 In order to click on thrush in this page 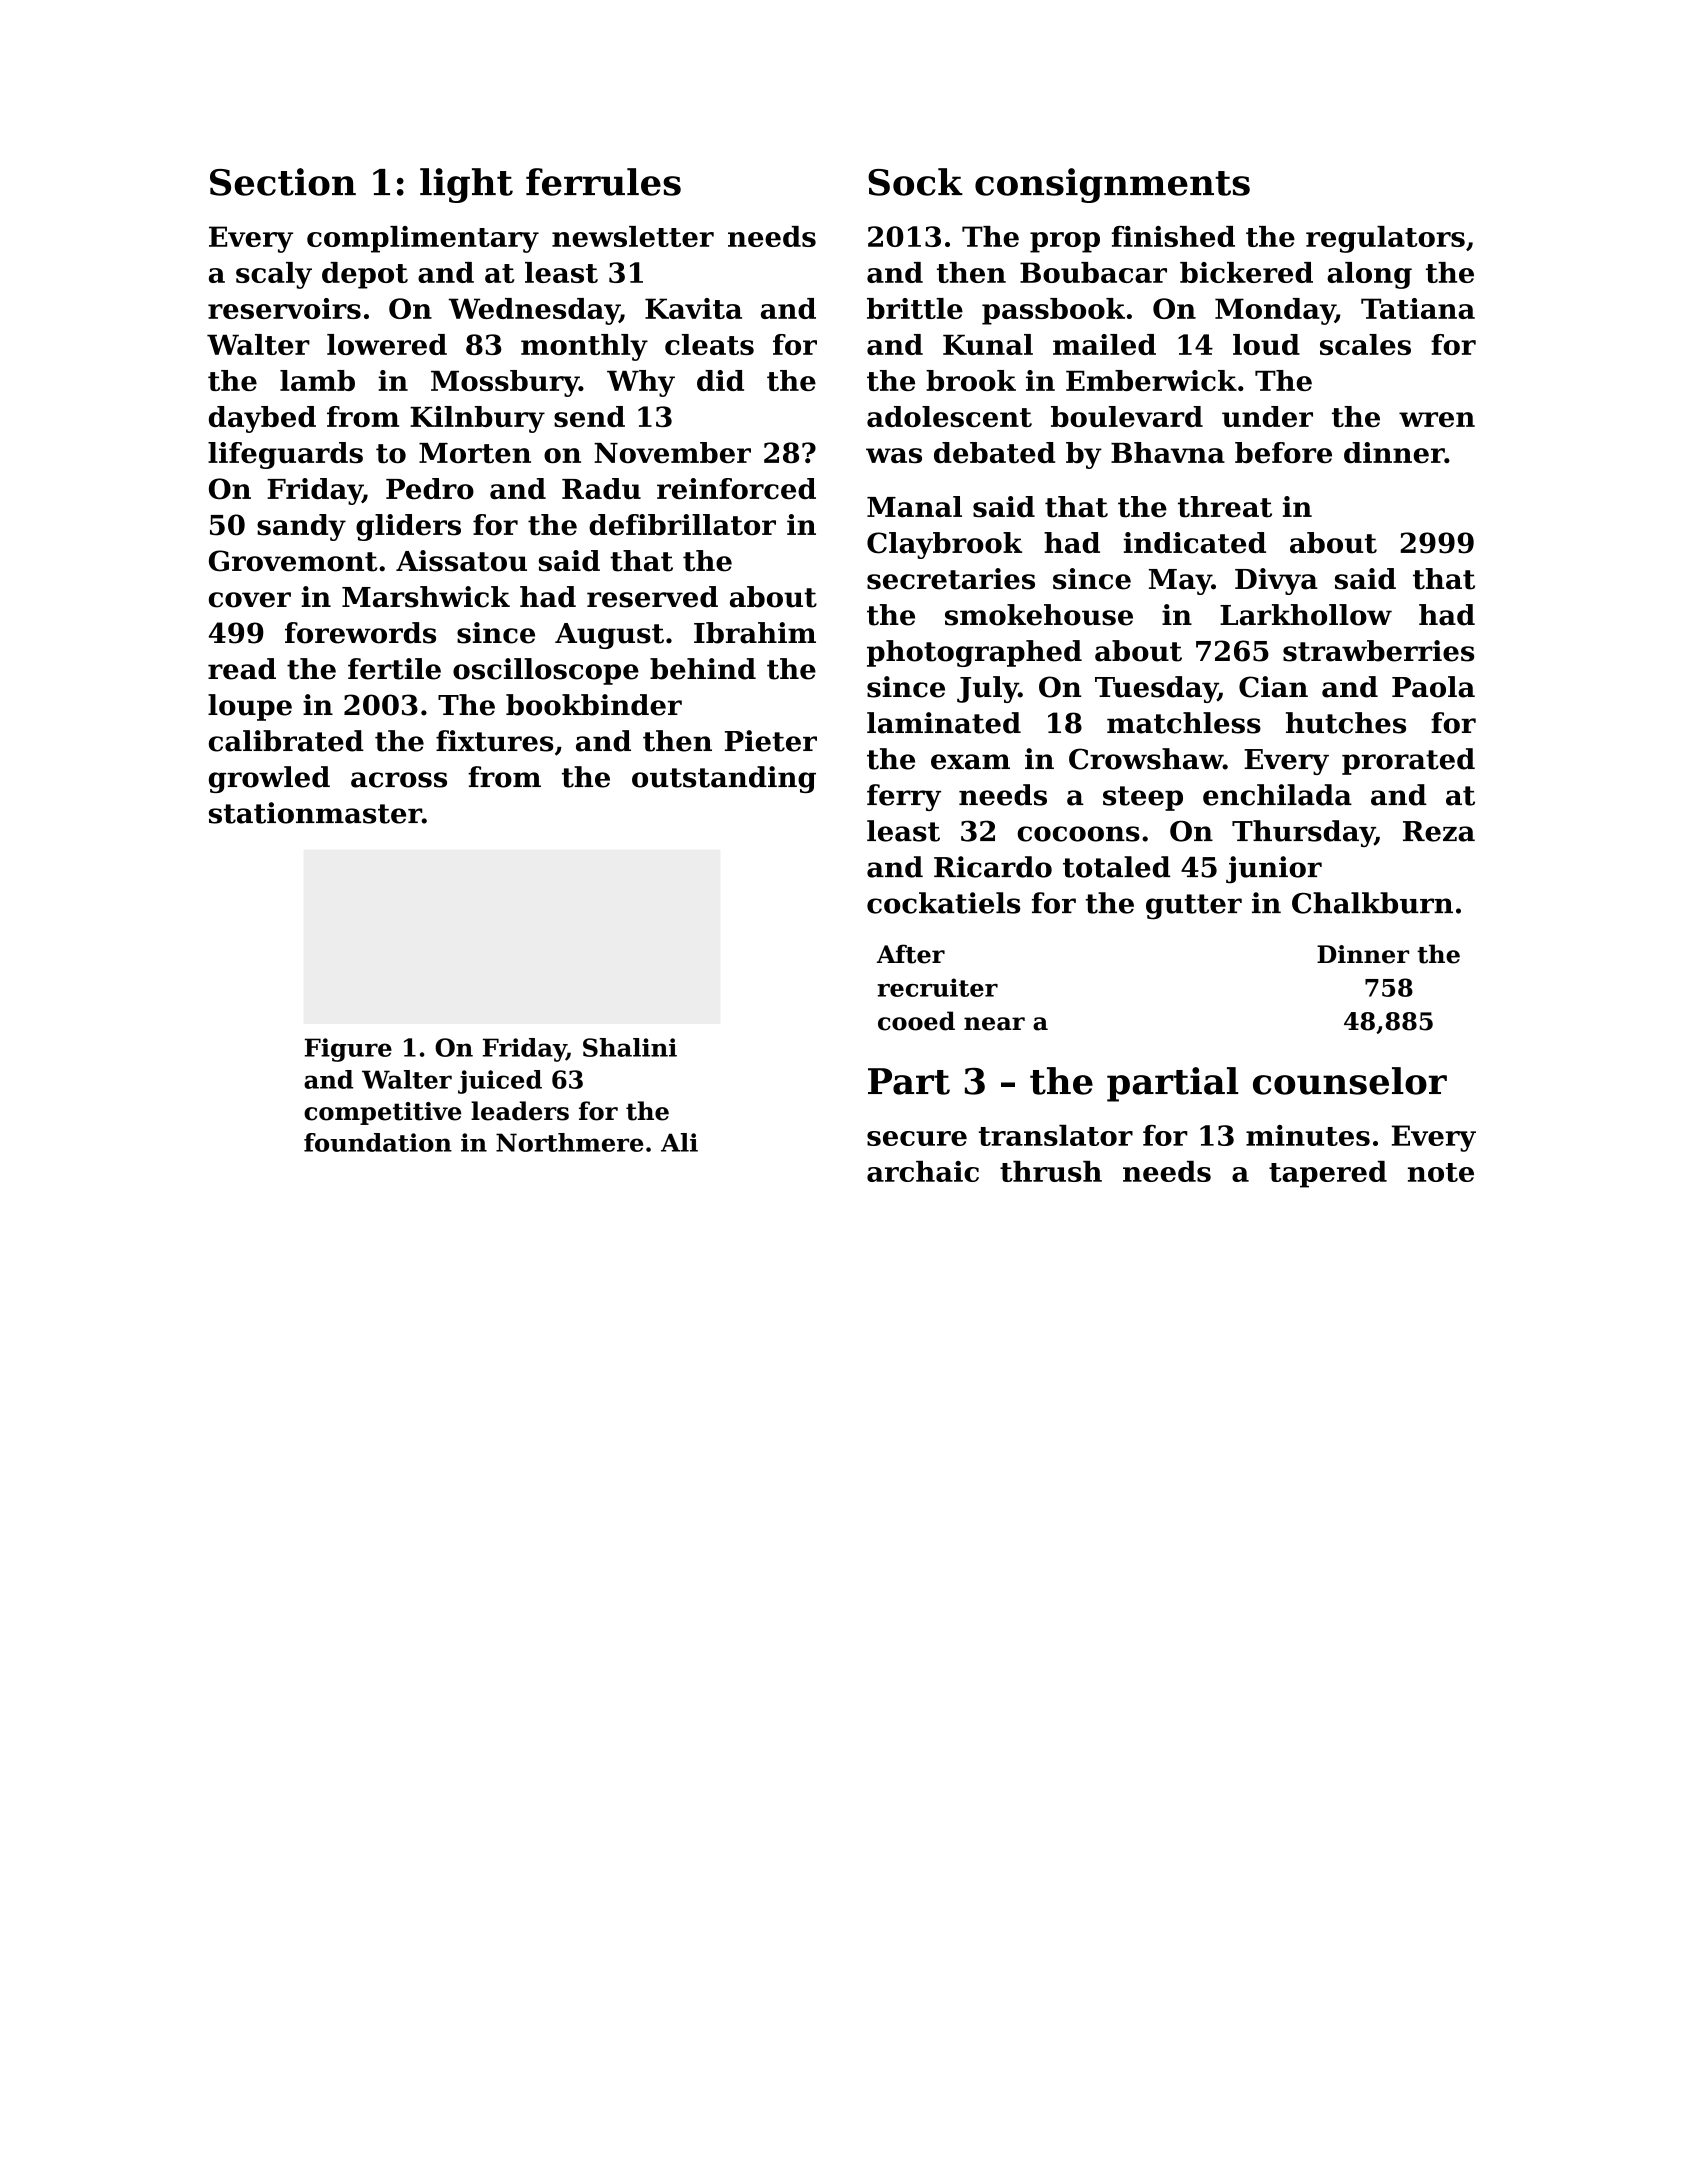, I will do `click(1051, 1171)`.
